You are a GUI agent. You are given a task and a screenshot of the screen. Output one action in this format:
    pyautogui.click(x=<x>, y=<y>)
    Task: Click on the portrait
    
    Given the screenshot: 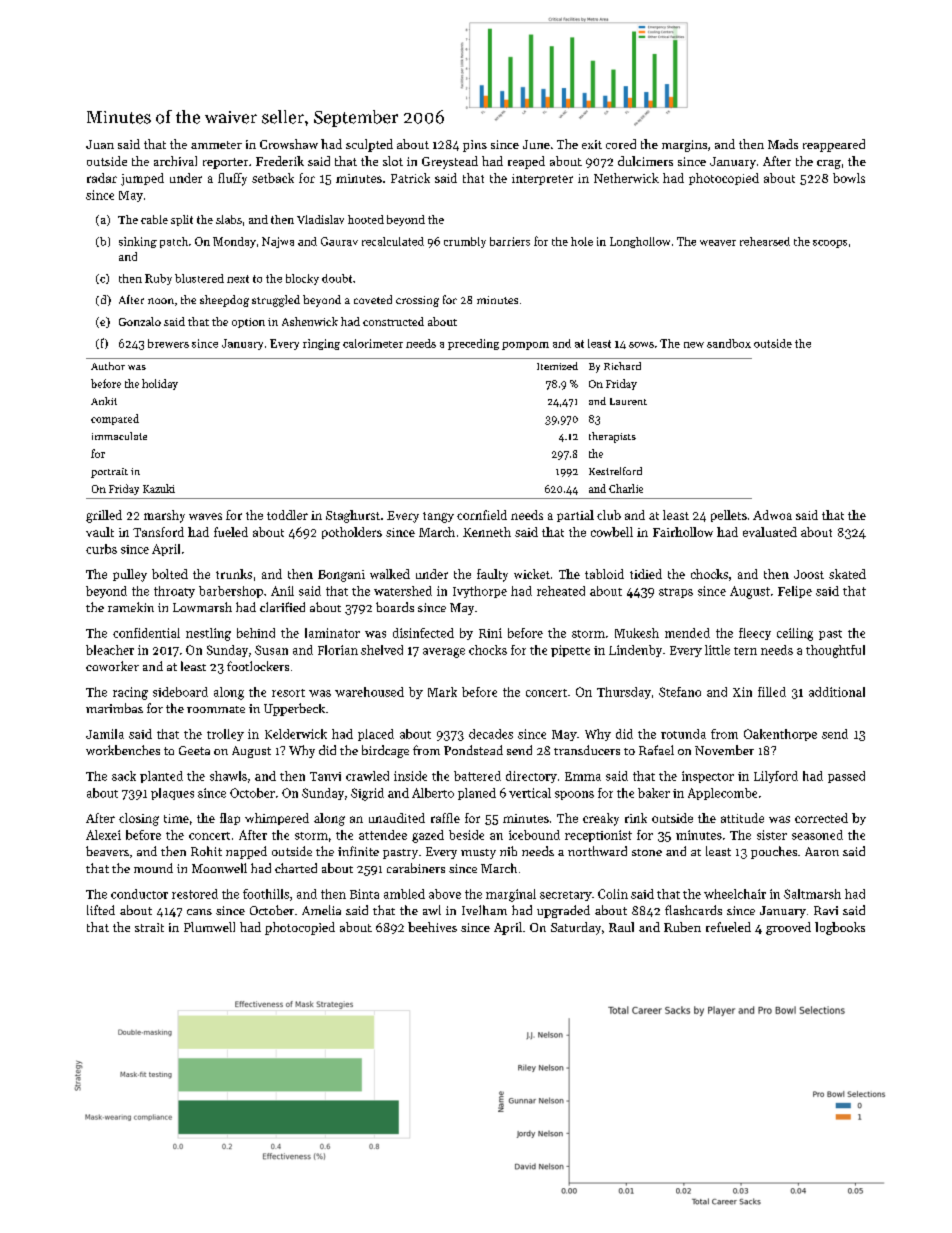 What is the action you would take?
    pyautogui.click(x=109, y=473)
